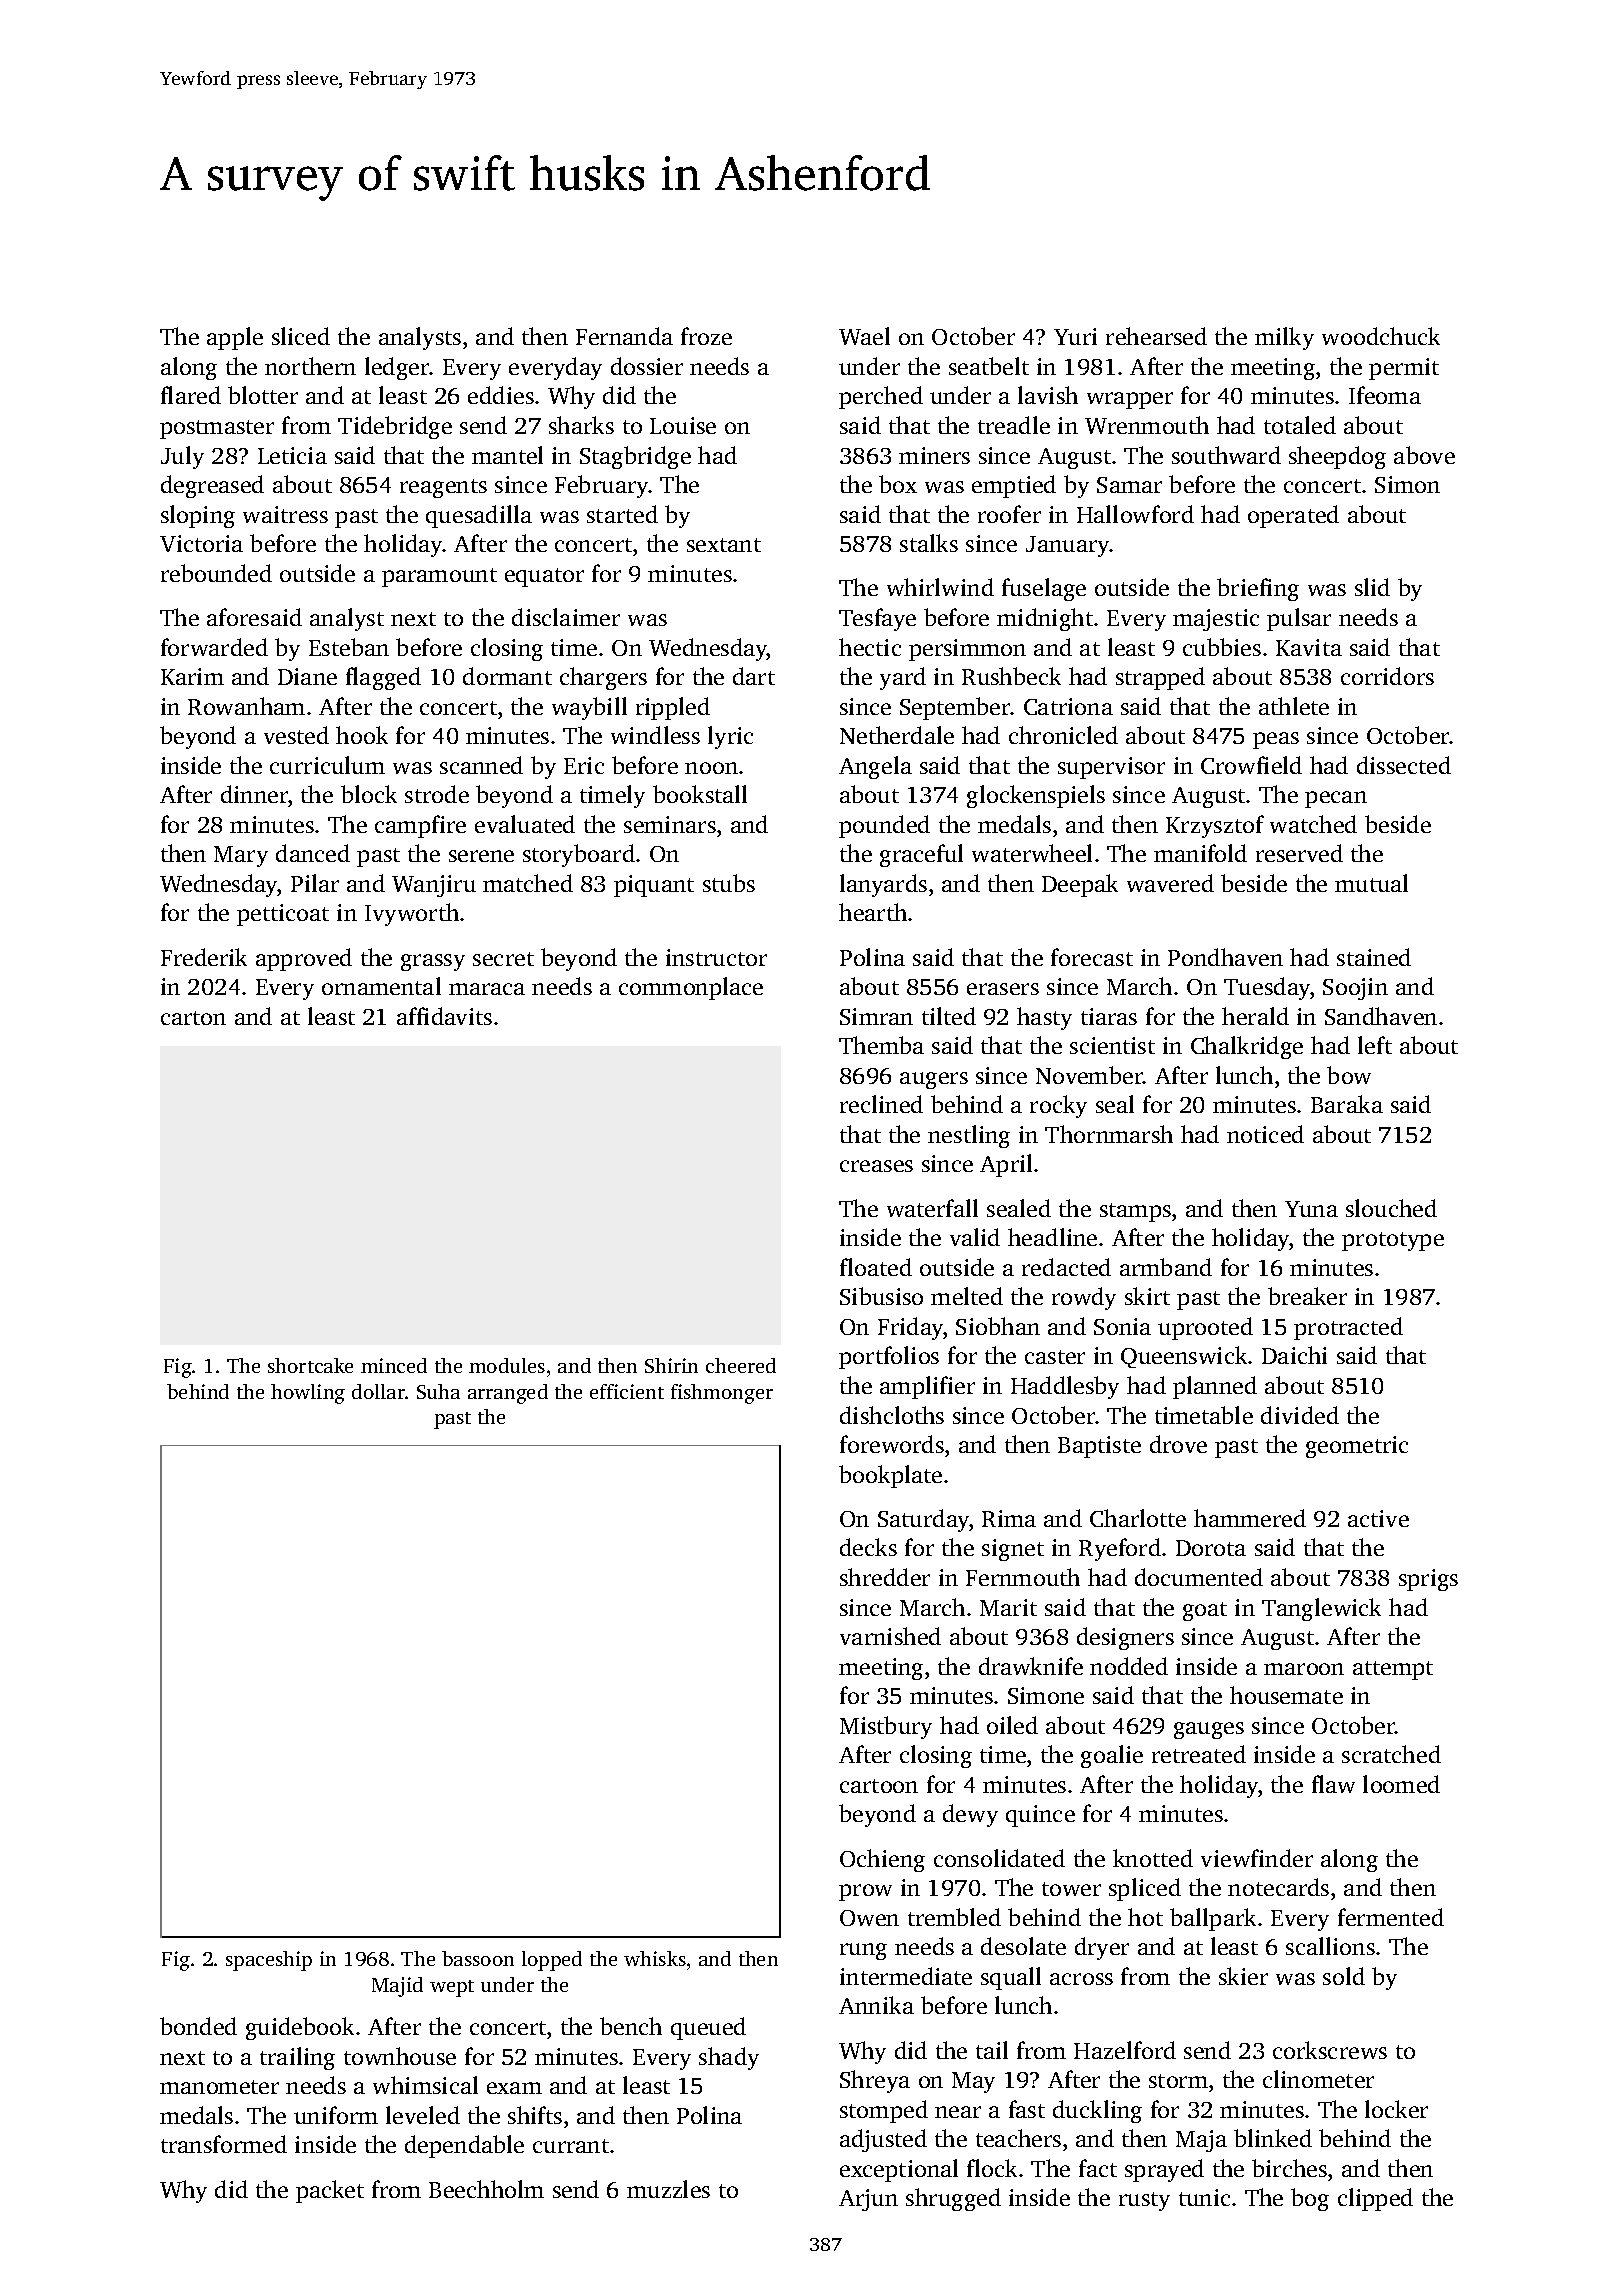 This page has height=2292, width=1620. What do you see at coordinates (754, 676) in the page?
I see `dart` at bounding box center [754, 676].
